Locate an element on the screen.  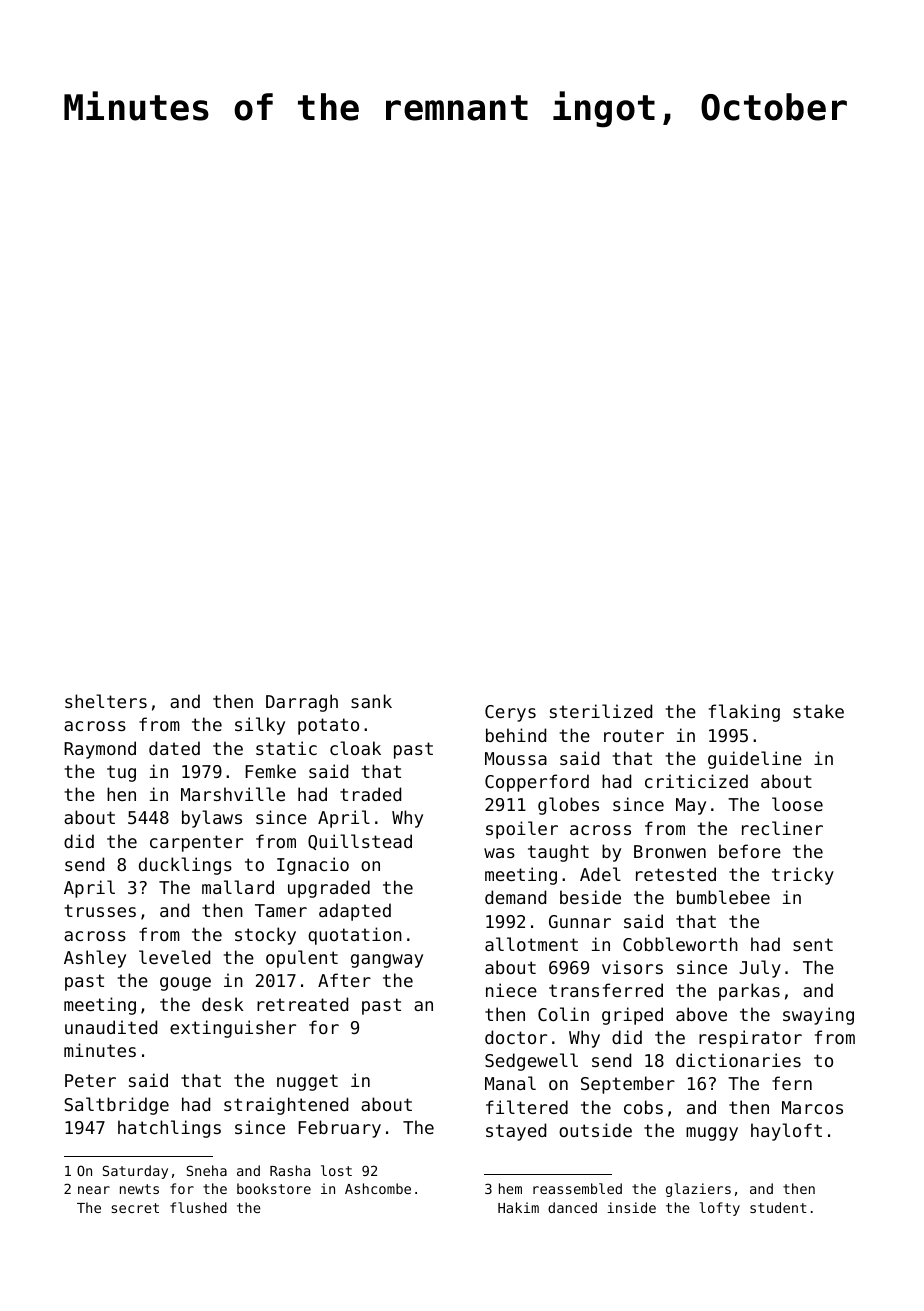
shelters is located at coordinates (106, 701).
